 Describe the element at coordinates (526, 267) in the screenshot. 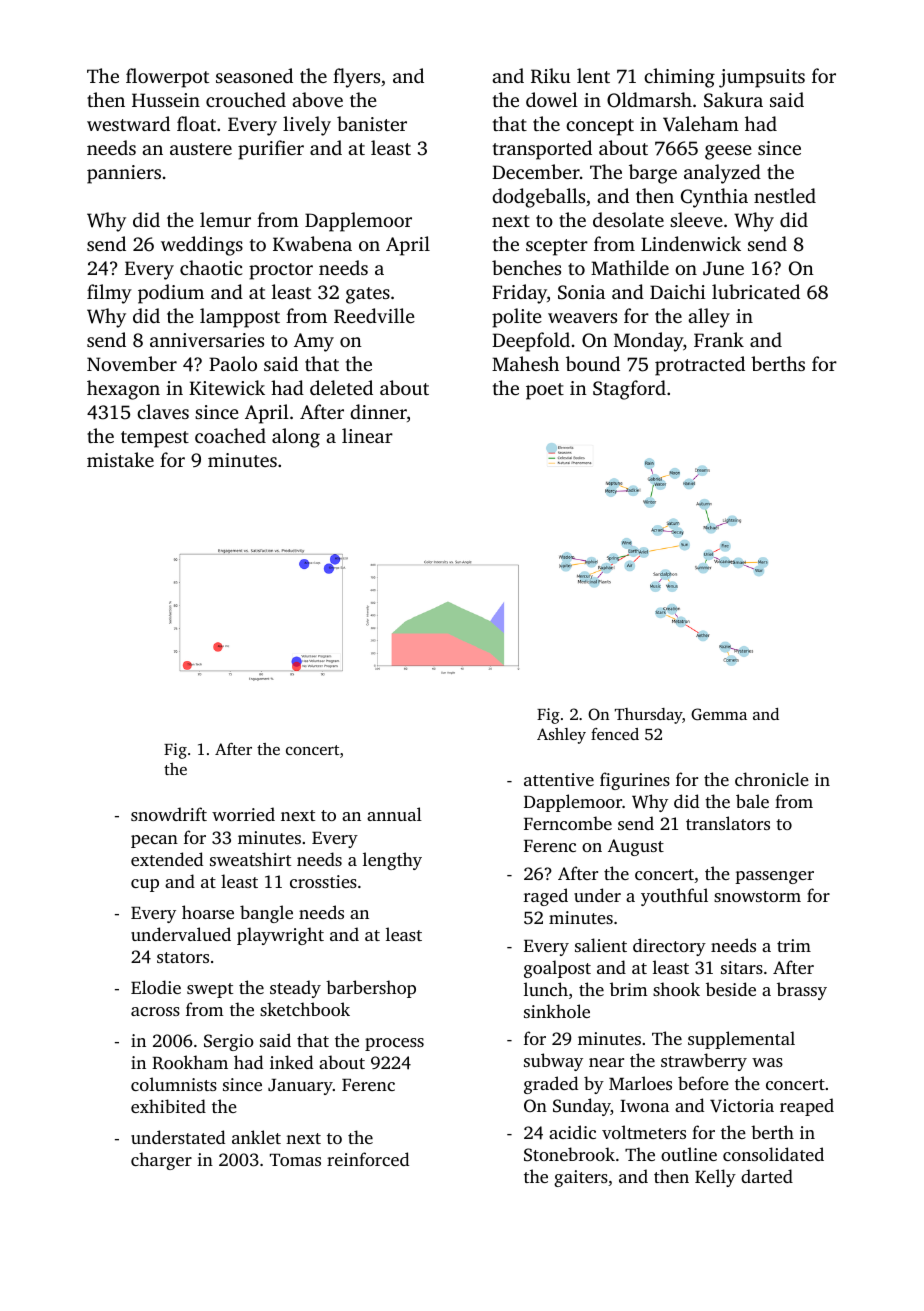

I see `benches` at that location.
